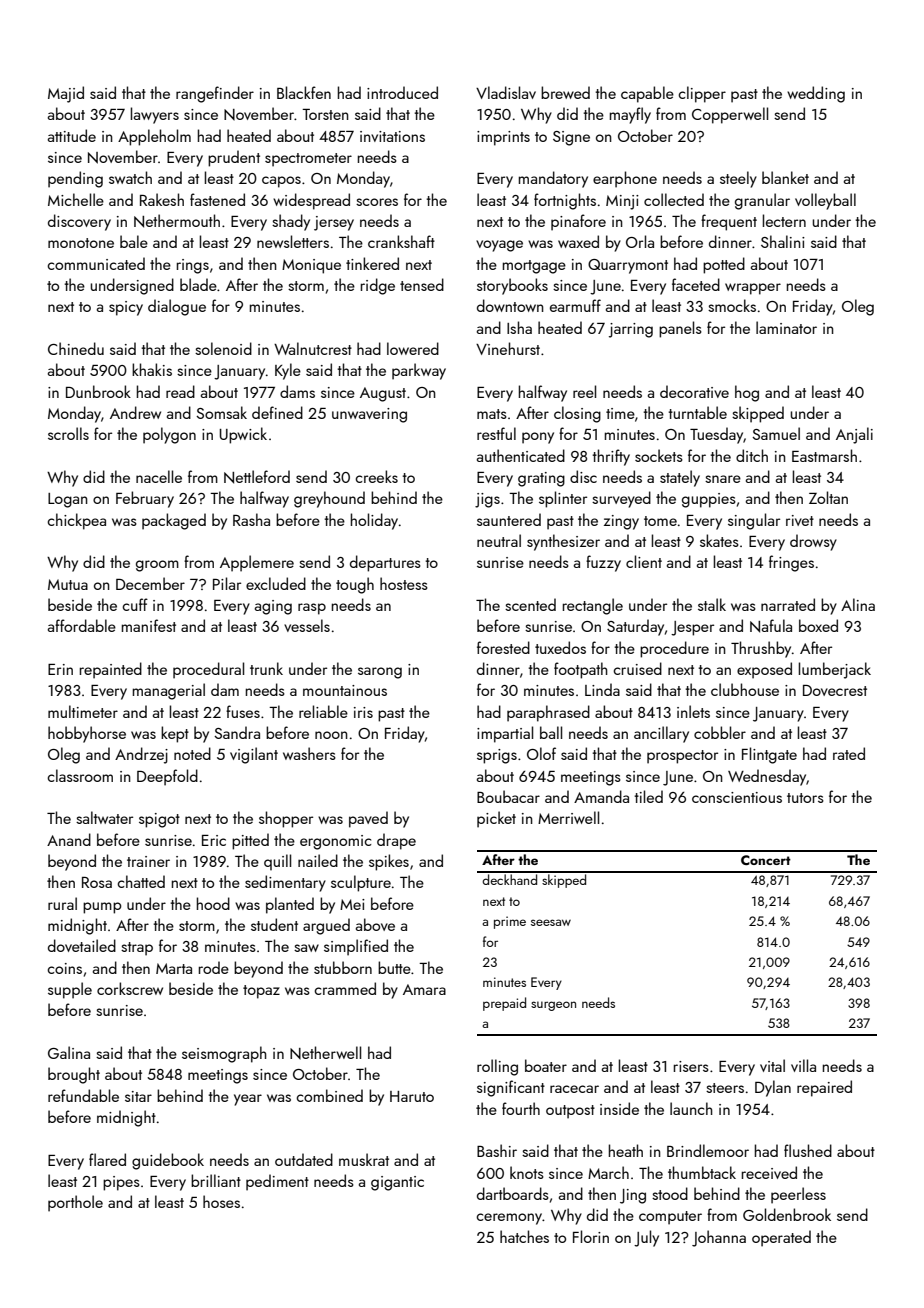 Image resolution: width=924 pixels, height=1308 pixels. What do you see at coordinates (329, 1095) in the document?
I see `combined` at bounding box center [329, 1095].
